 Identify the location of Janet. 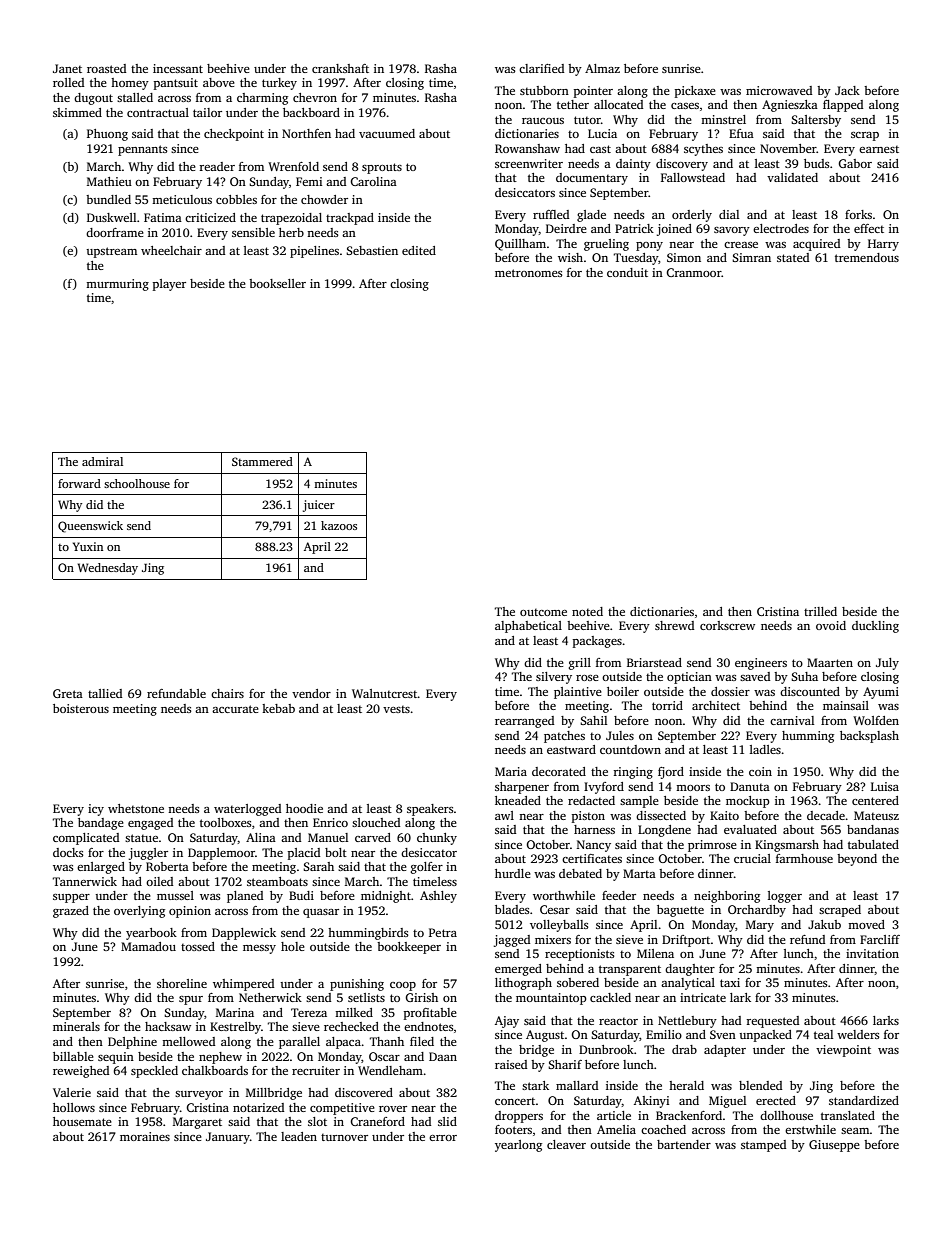
(67, 68).
